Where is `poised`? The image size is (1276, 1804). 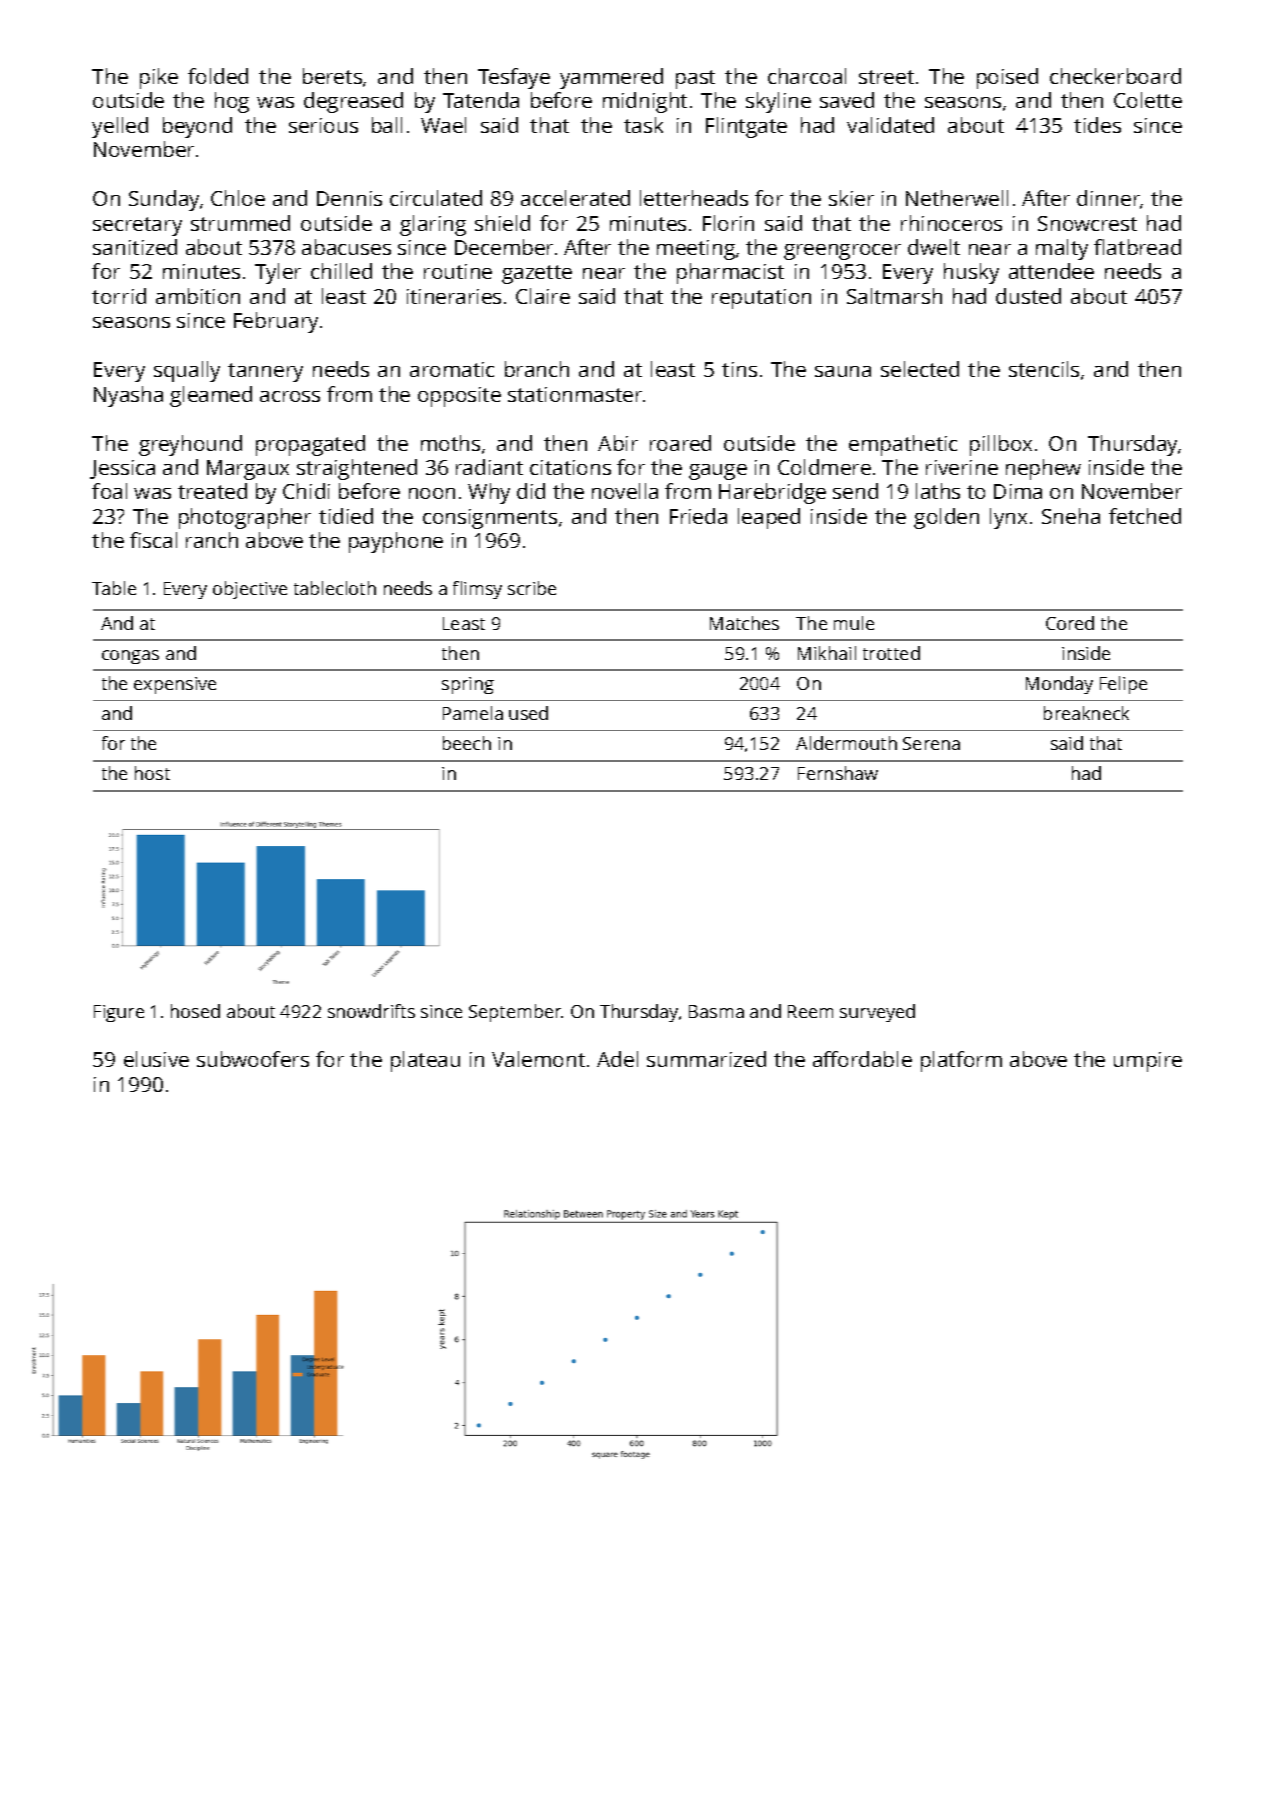 poised is located at coordinates (1007, 78).
